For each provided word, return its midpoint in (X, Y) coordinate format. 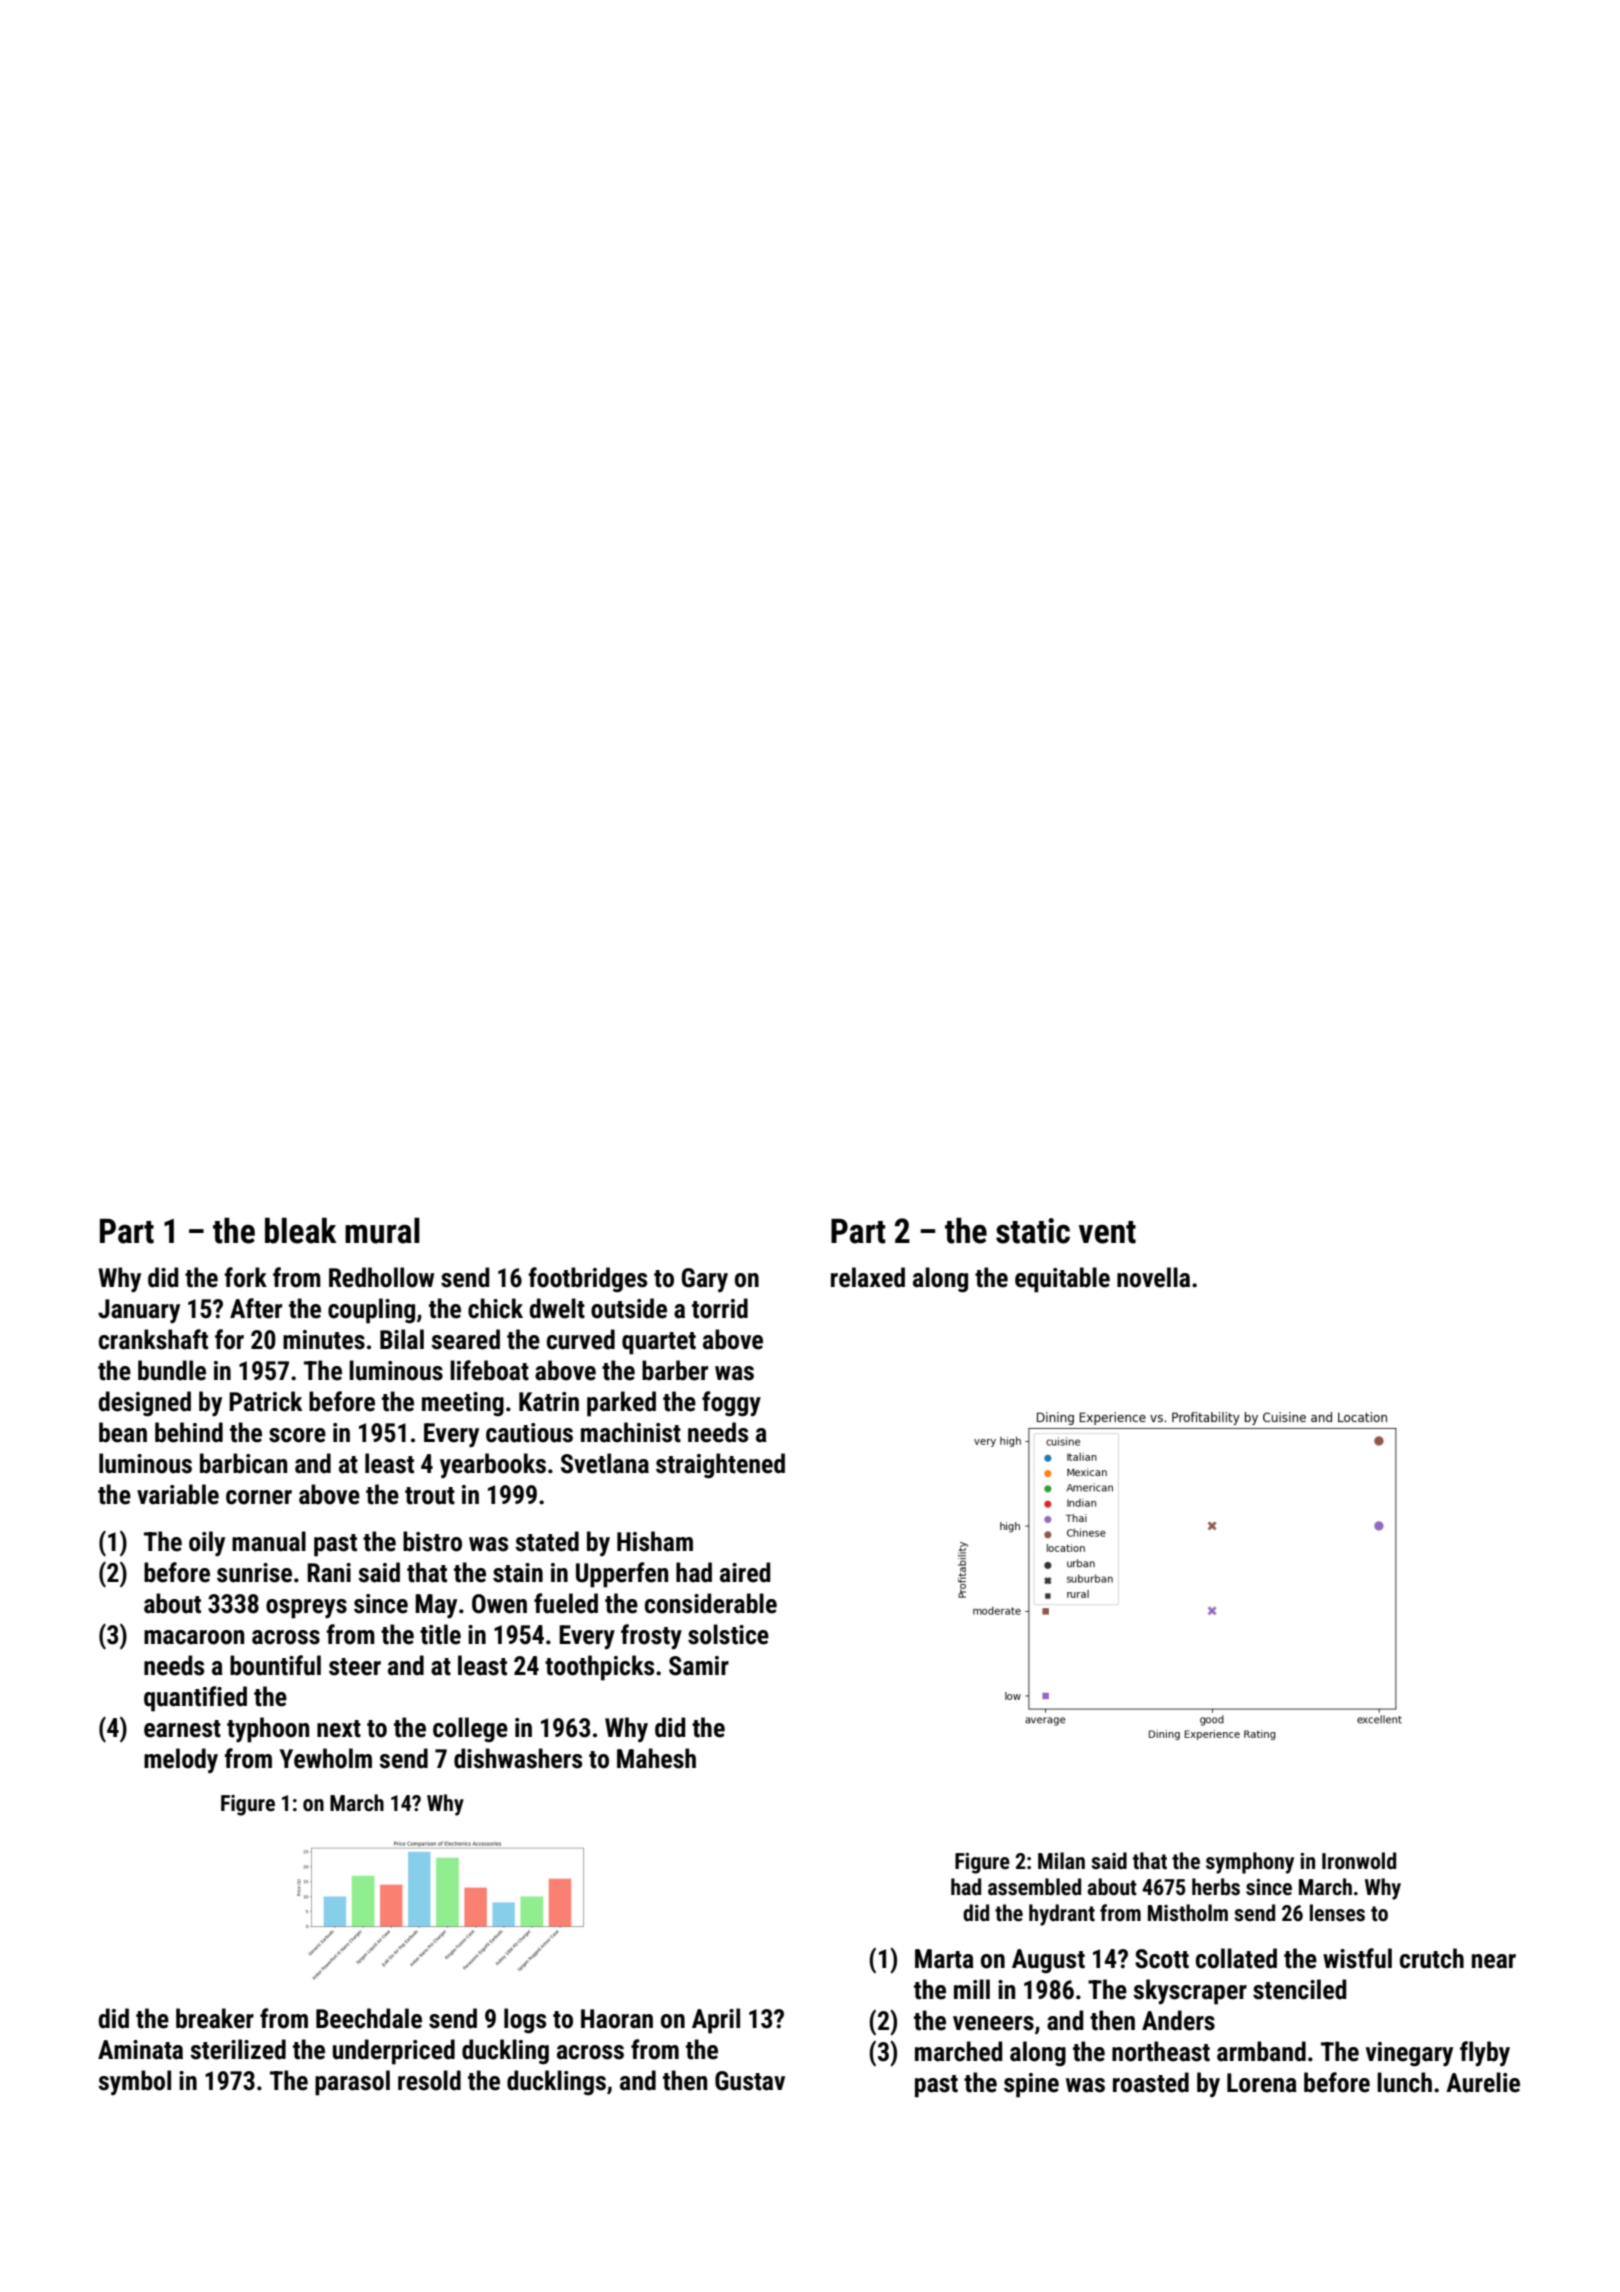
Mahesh (656, 1758)
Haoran (617, 2019)
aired (745, 1572)
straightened (720, 1466)
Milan (1061, 1860)
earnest (182, 1729)
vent (1107, 1232)
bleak (301, 1230)
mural (382, 1230)
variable (178, 1494)
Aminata (140, 2050)
